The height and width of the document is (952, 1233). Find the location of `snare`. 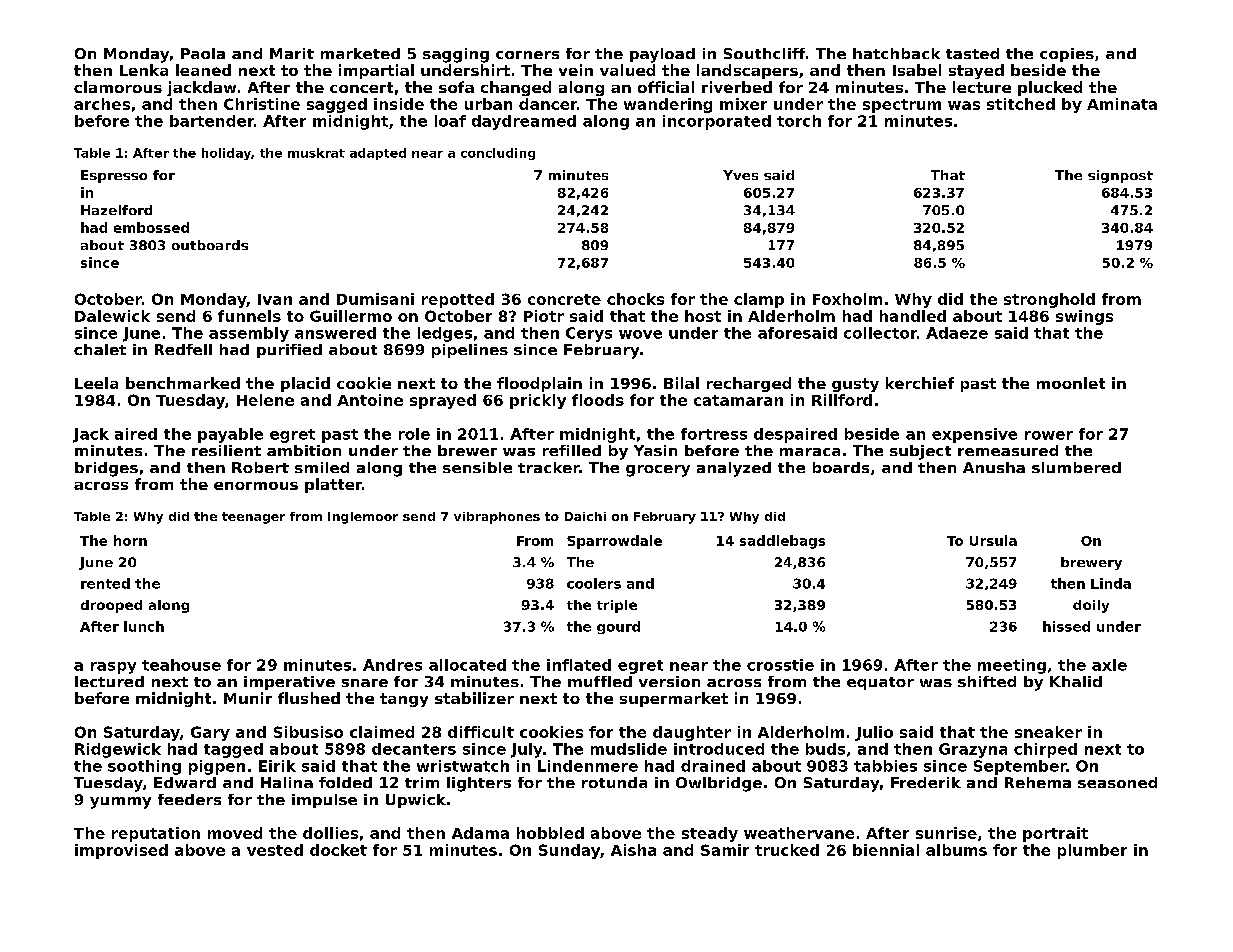

snare is located at coordinates (365, 683).
